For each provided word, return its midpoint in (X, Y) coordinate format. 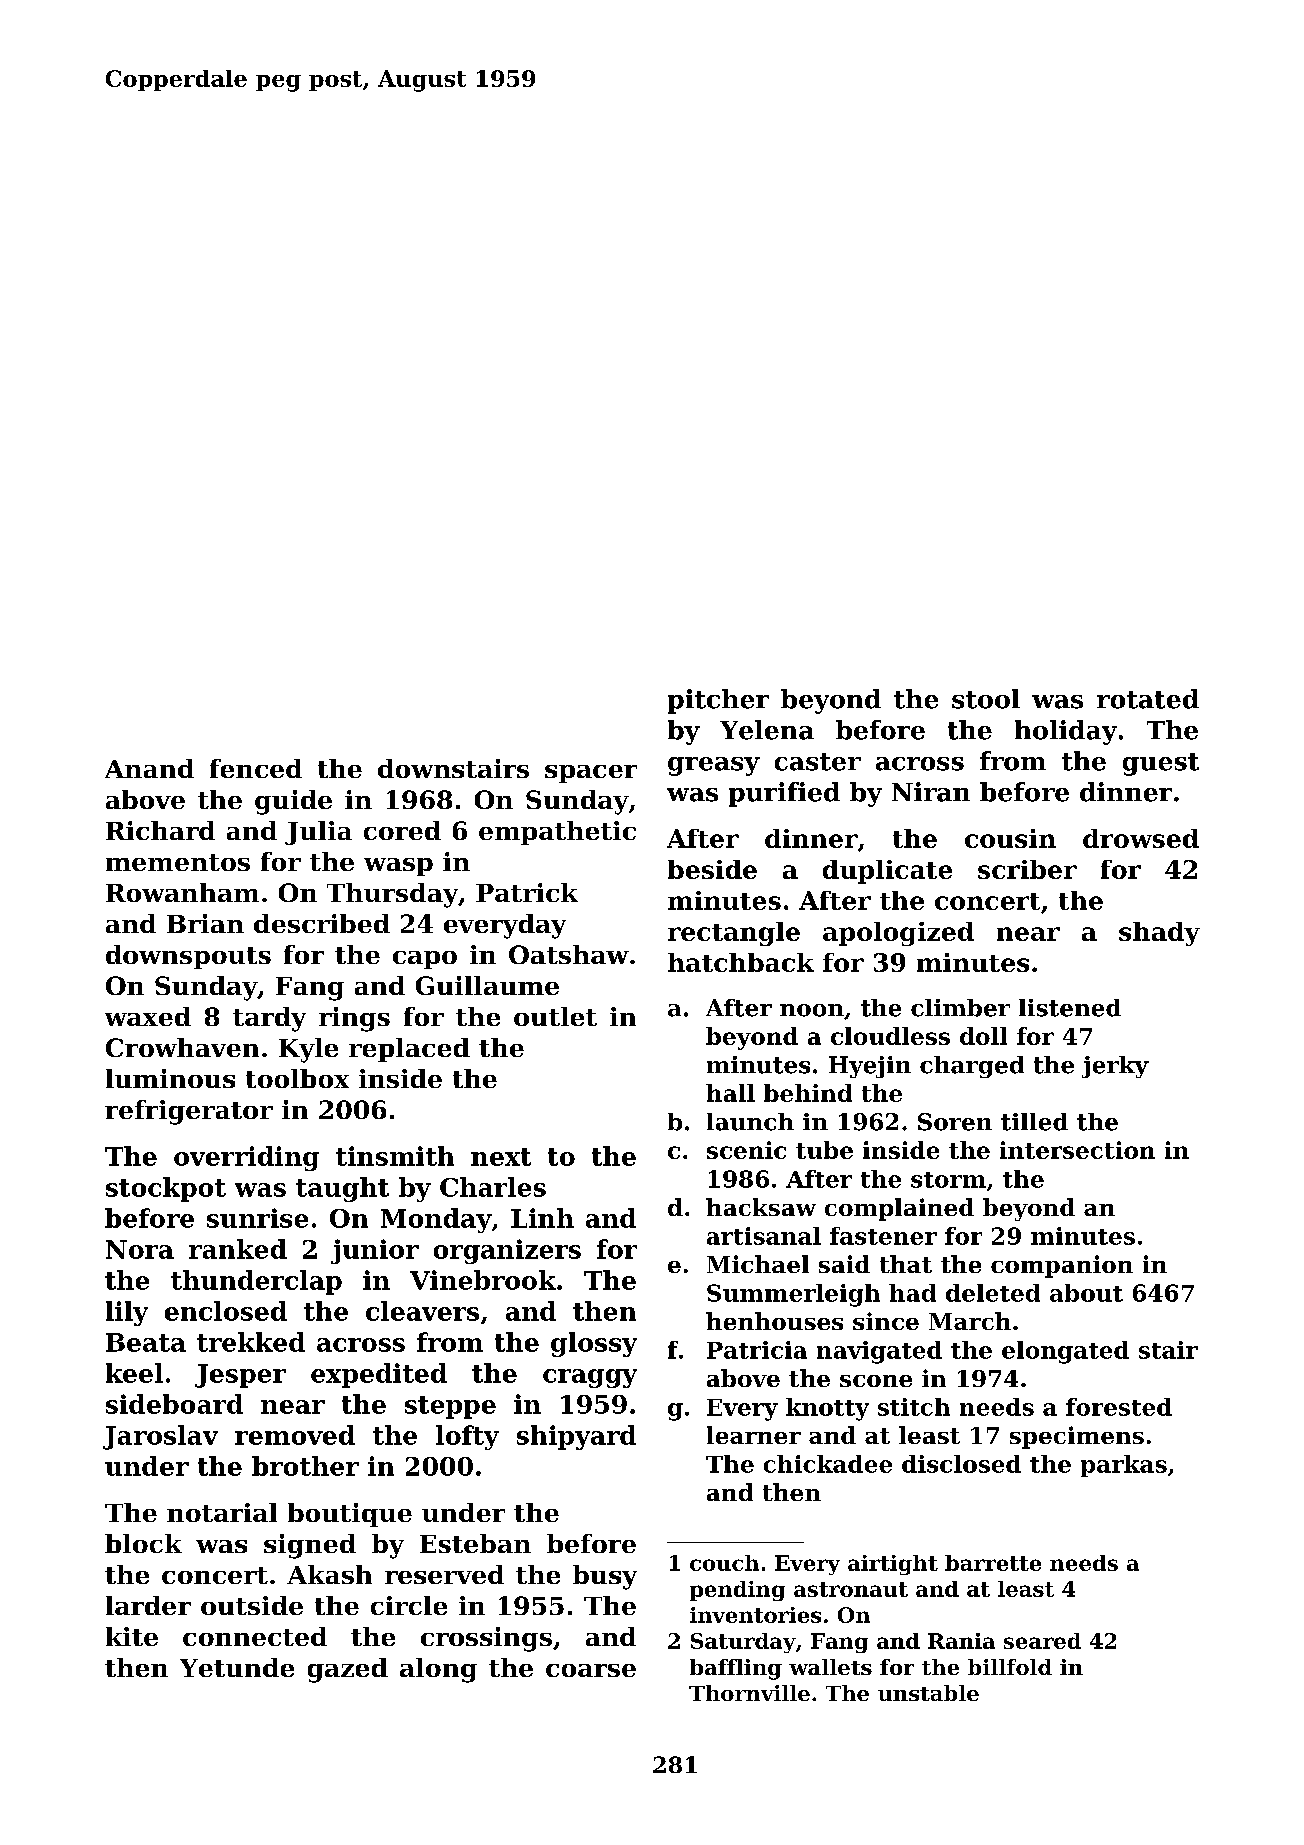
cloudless (890, 1036)
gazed (348, 1670)
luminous (170, 1078)
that (906, 1264)
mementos (178, 862)
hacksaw (761, 1207)
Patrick (527, 892)
